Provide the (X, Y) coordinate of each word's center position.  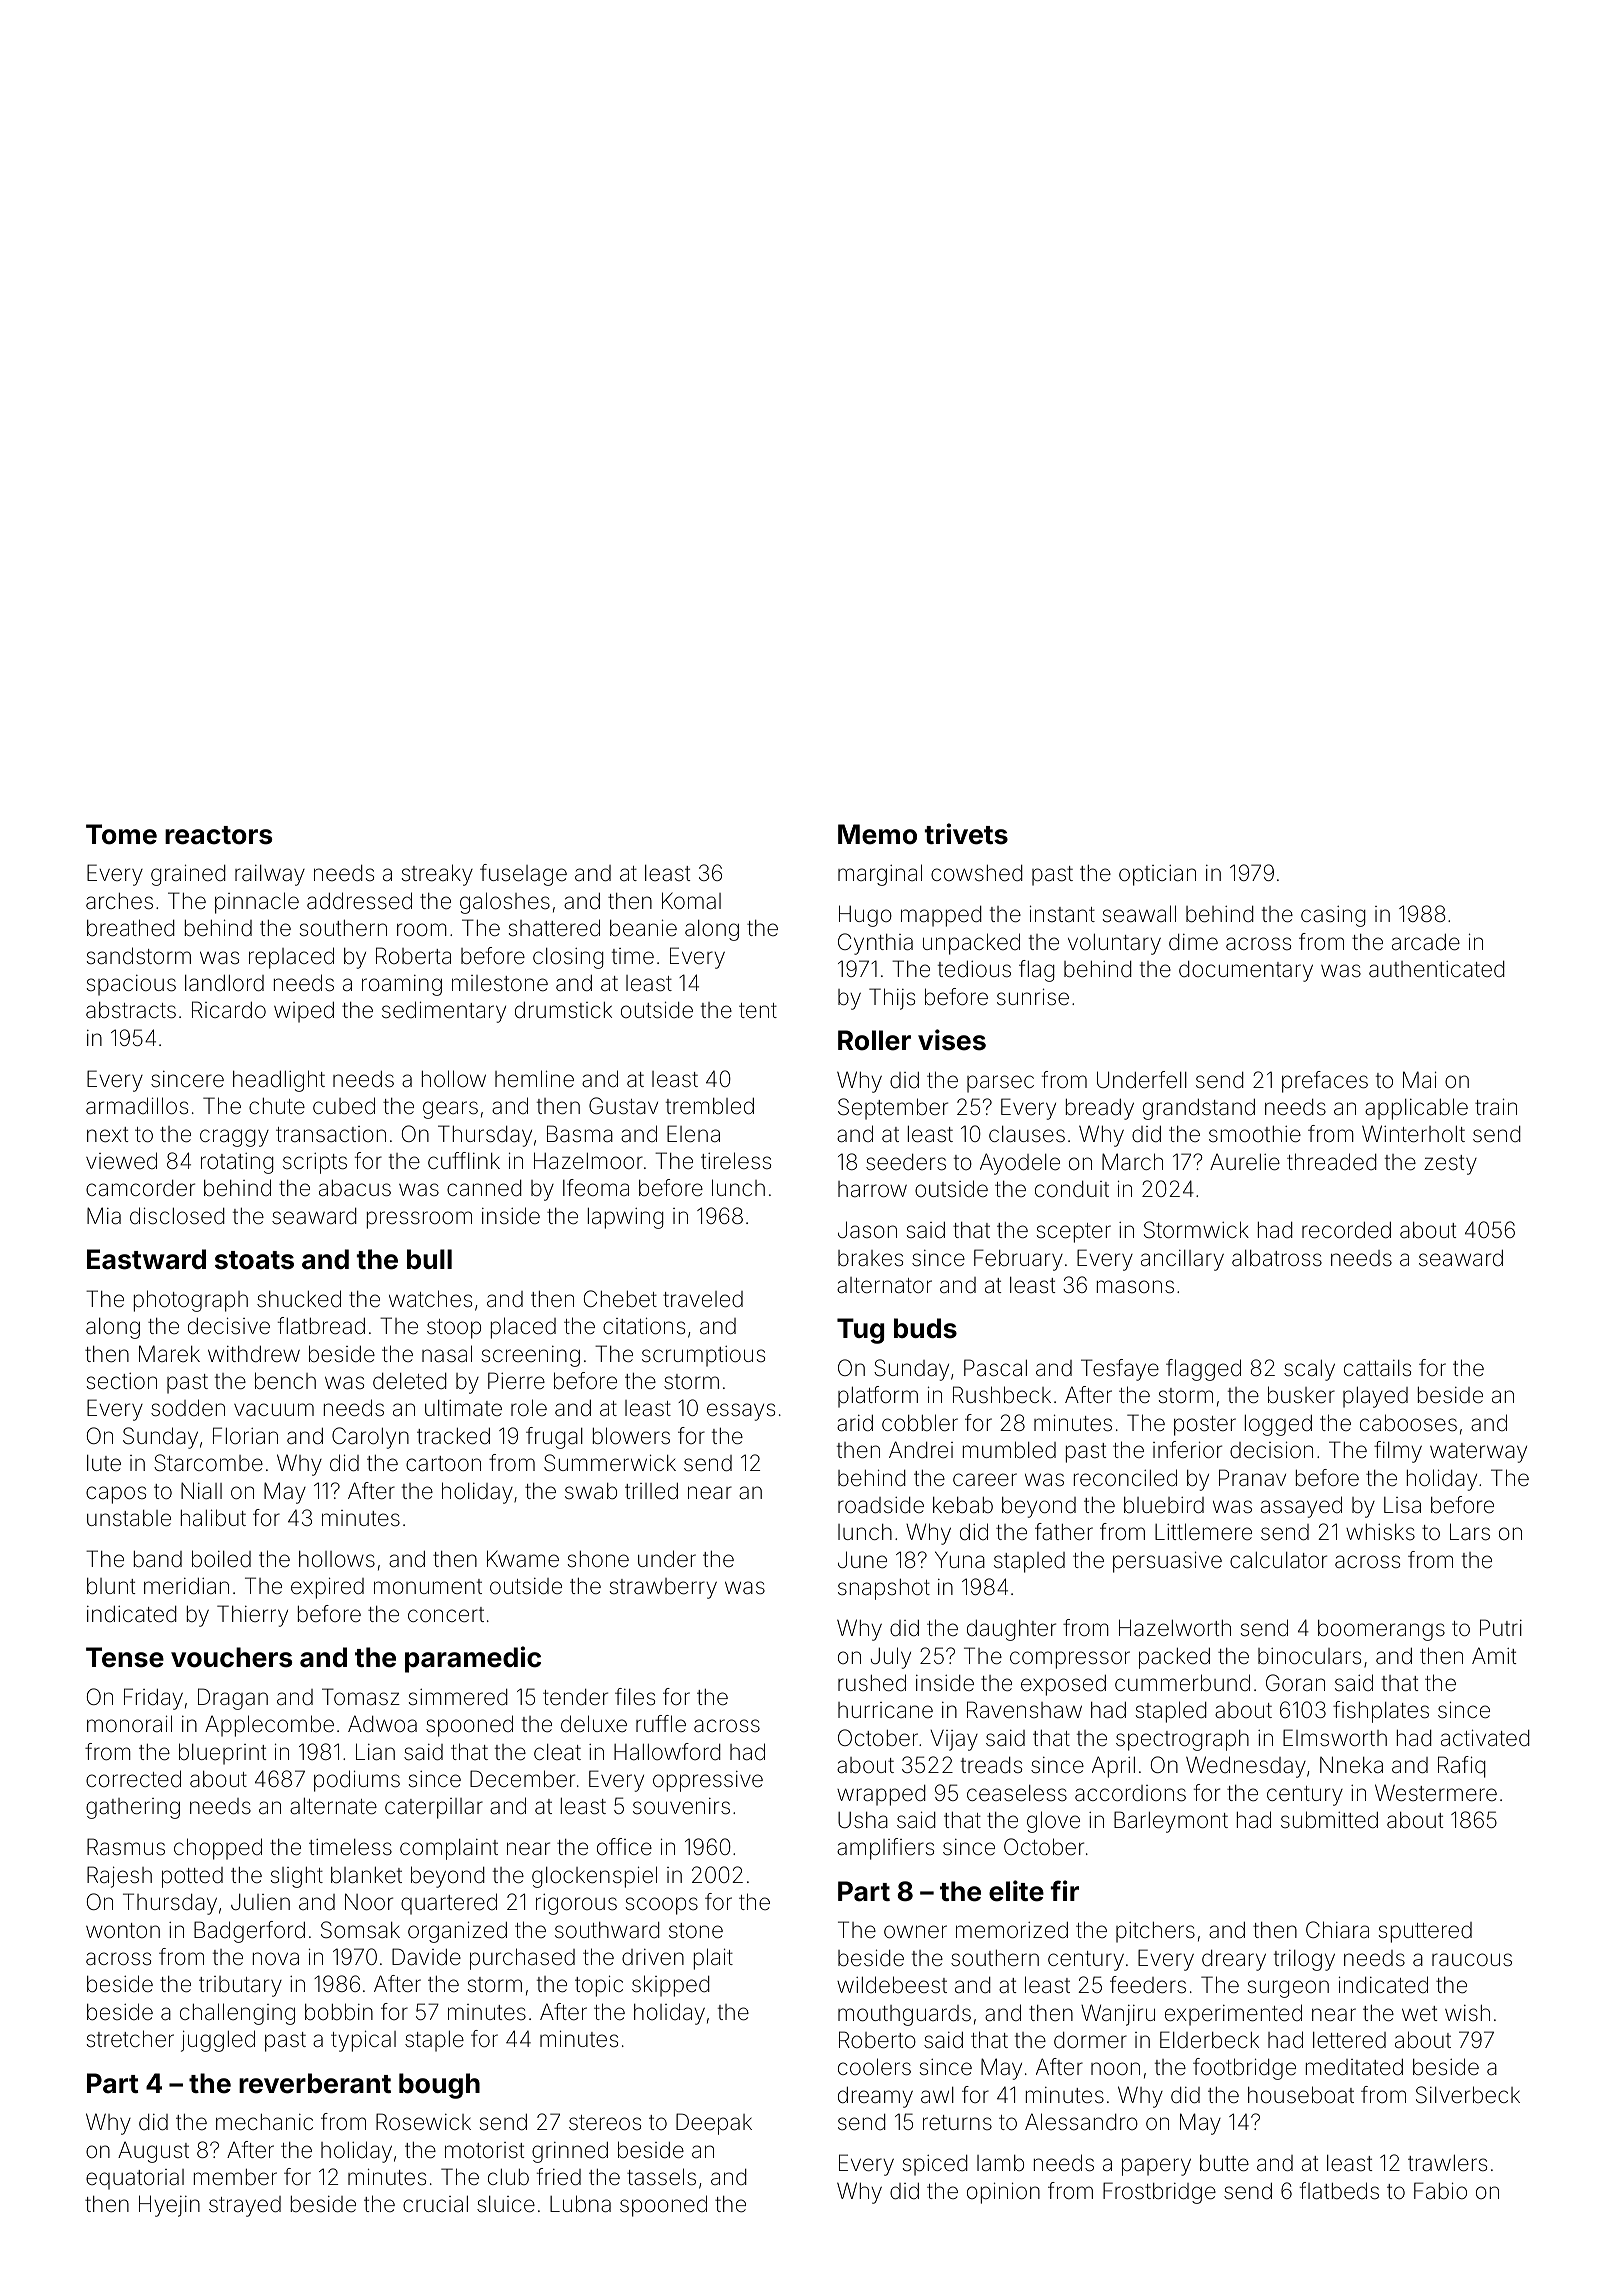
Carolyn (370, 1438)
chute (277, 1106)
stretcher (130, 2038)
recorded (1346, 1230)
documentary (1246, 971)
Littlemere (1203, 1532)
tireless (736, 1161)
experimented (1233, 2015)
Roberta (413, 956)
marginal (880, 875)
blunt (111, 1586)
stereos (605, 2123)
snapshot (884, 1589)
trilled (651, 1491)
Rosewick (423, 2122)
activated (1485, 1738)
